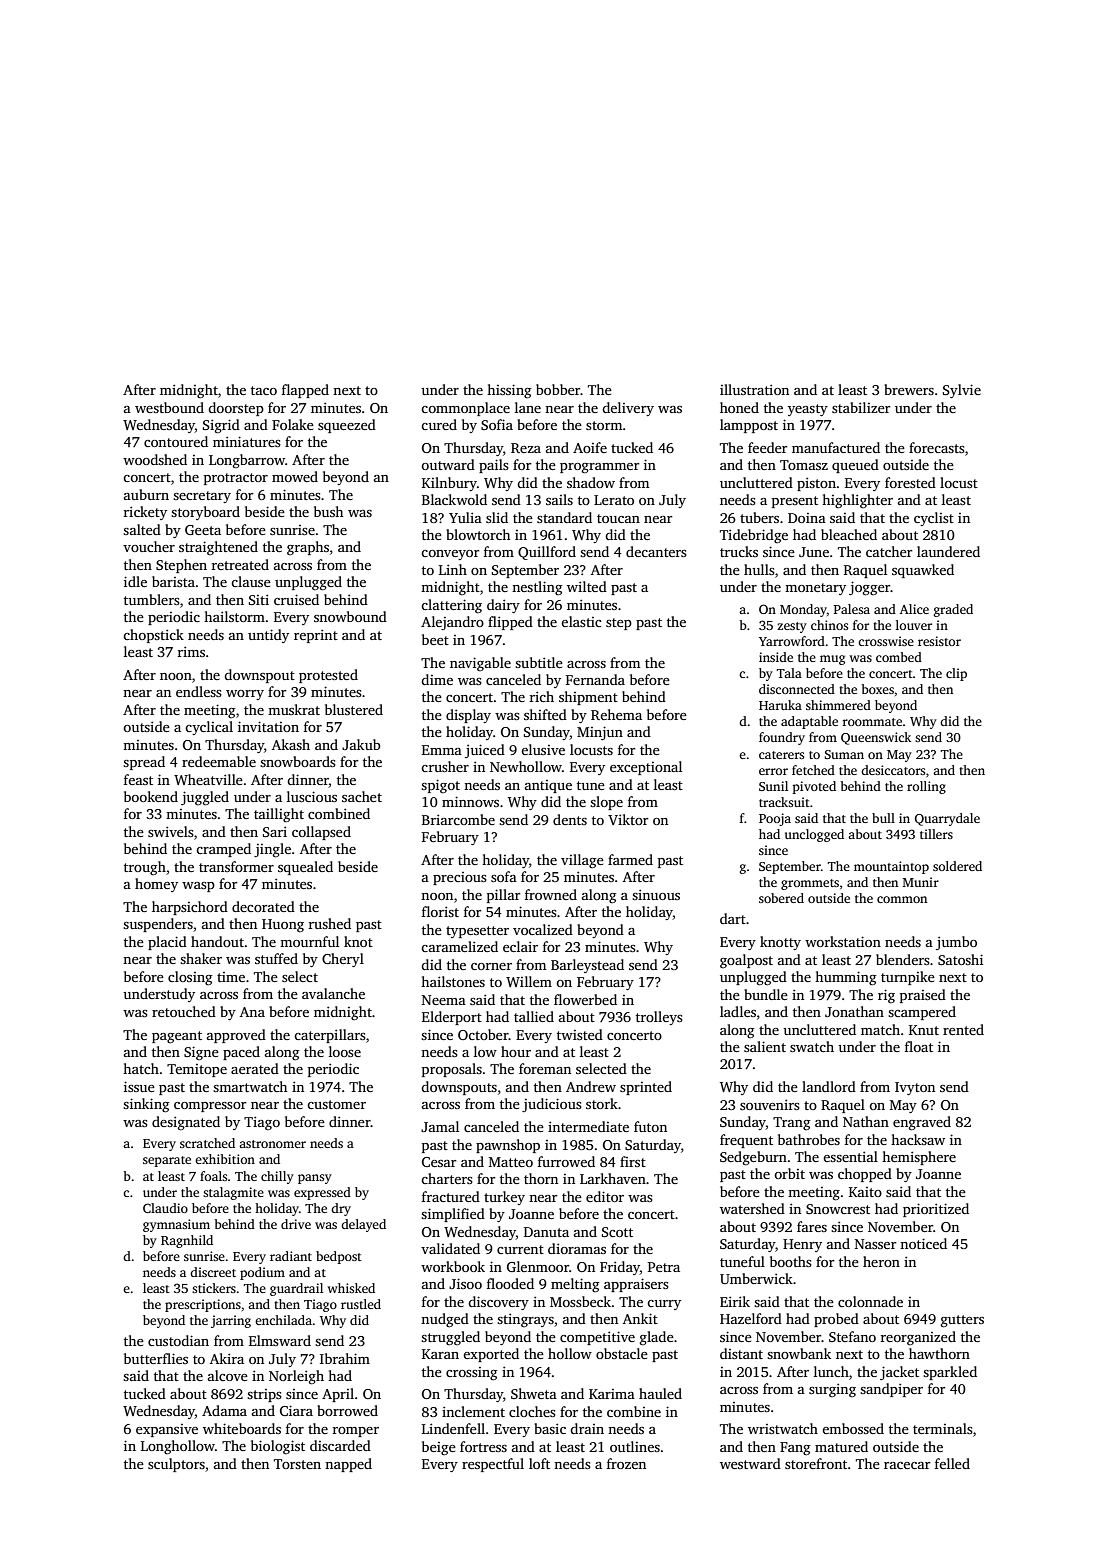  Describe the element at coordinates (915, 1088) in the document. I see `Ivyton` at that location.
